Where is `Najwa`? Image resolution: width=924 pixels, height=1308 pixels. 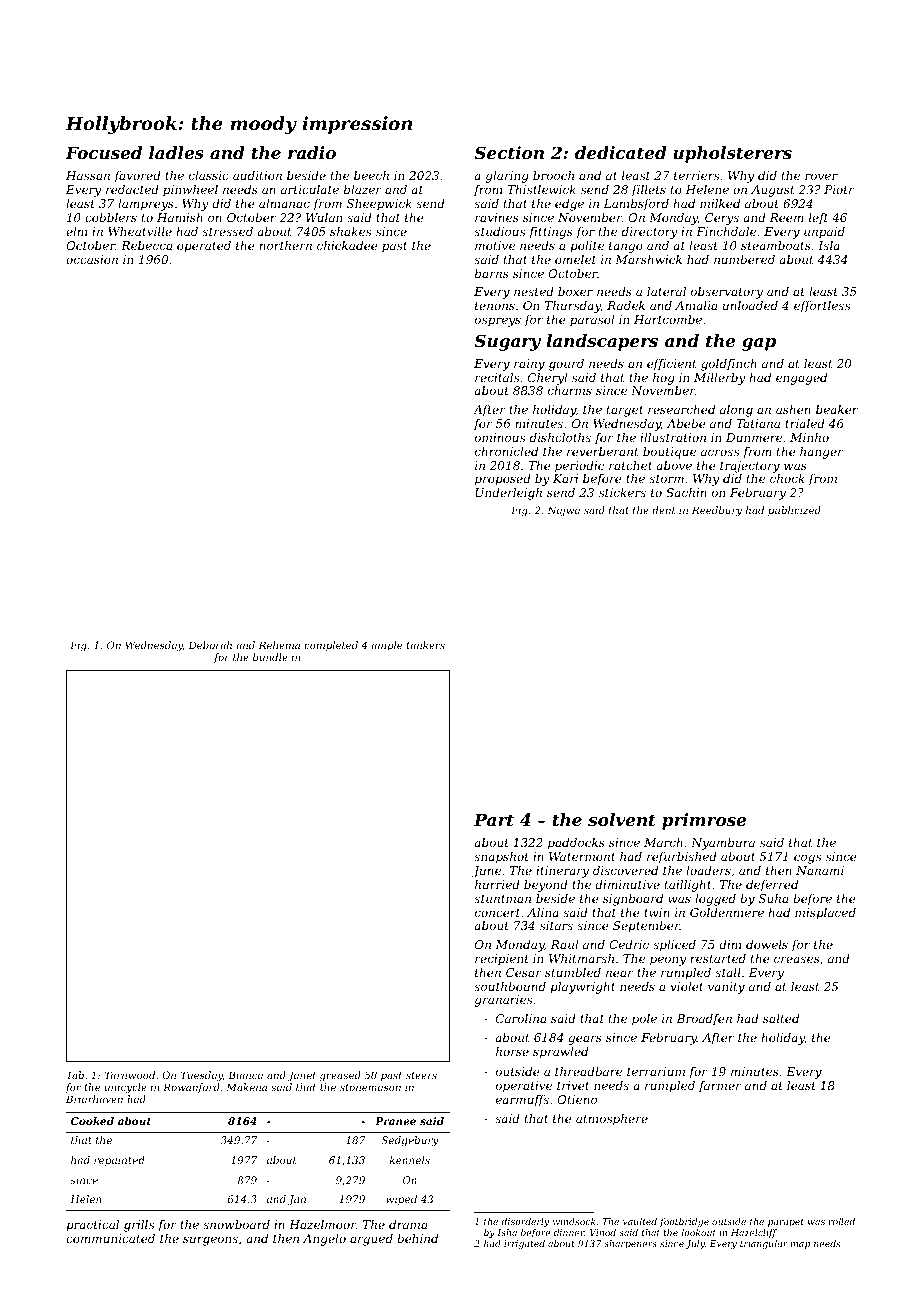 Najwa is located at coordinates (563, 511).
